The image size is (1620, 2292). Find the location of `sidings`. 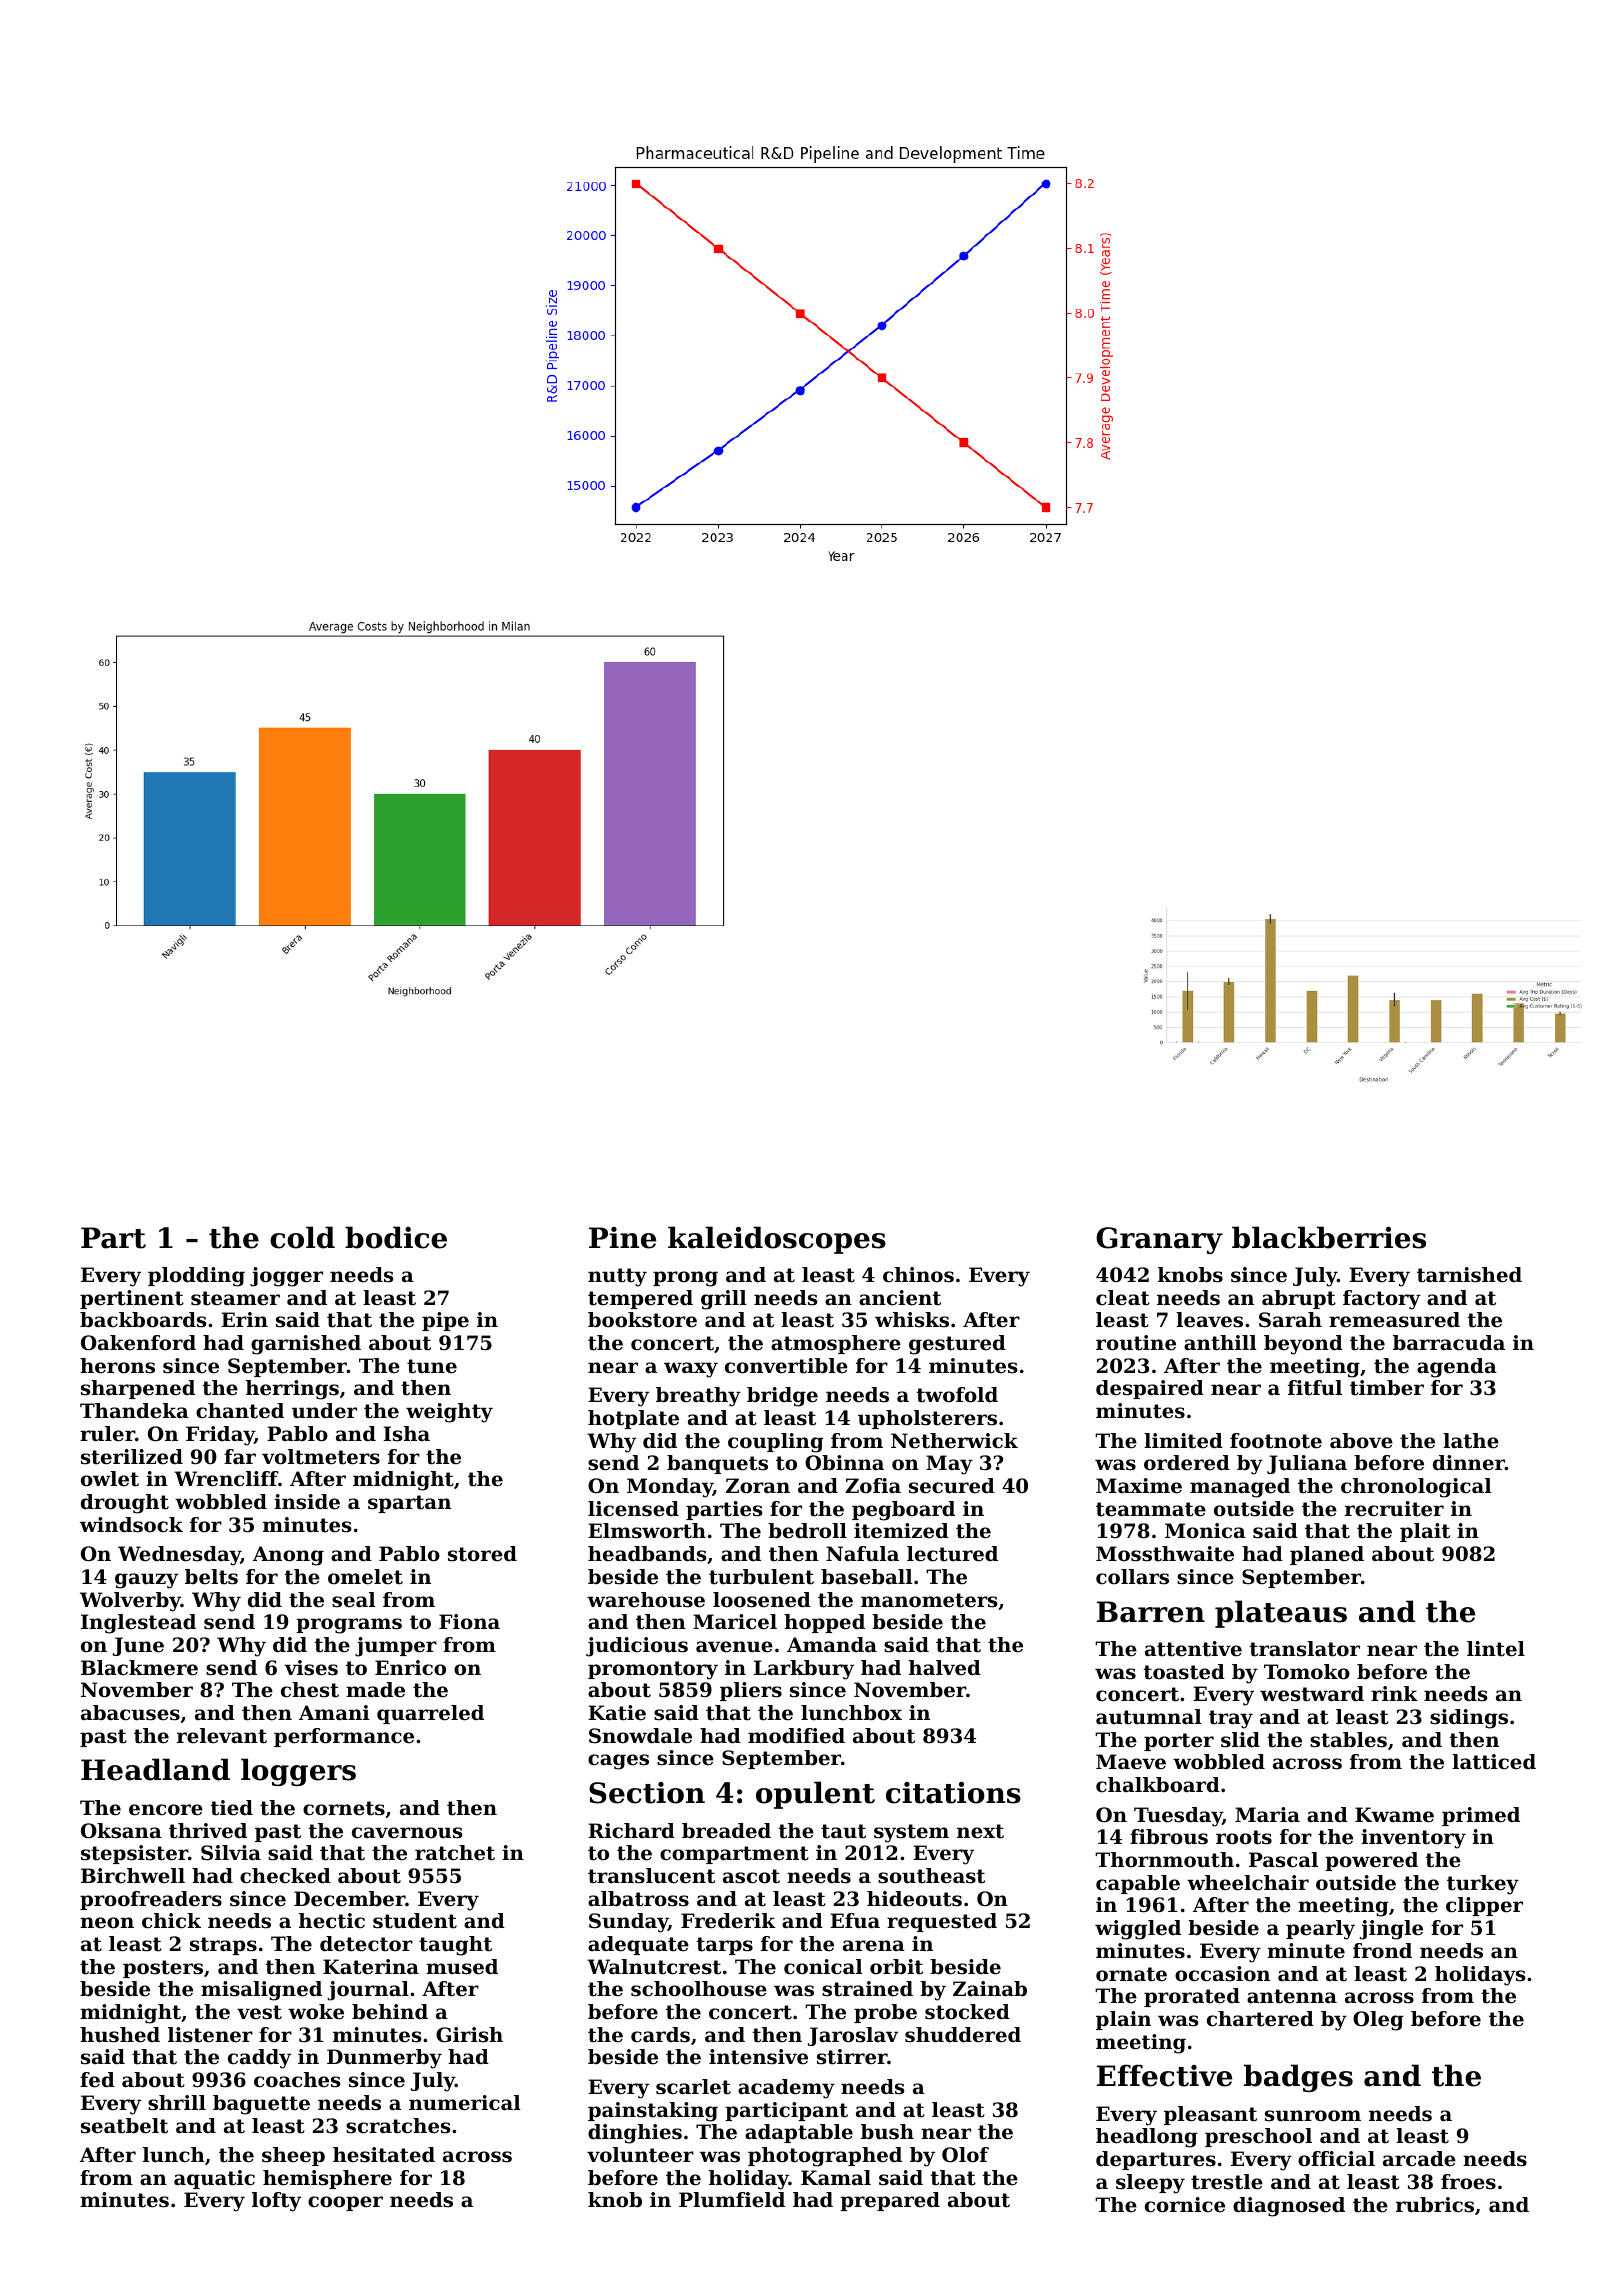

sidings is located at coordinates (1469, 1719).
